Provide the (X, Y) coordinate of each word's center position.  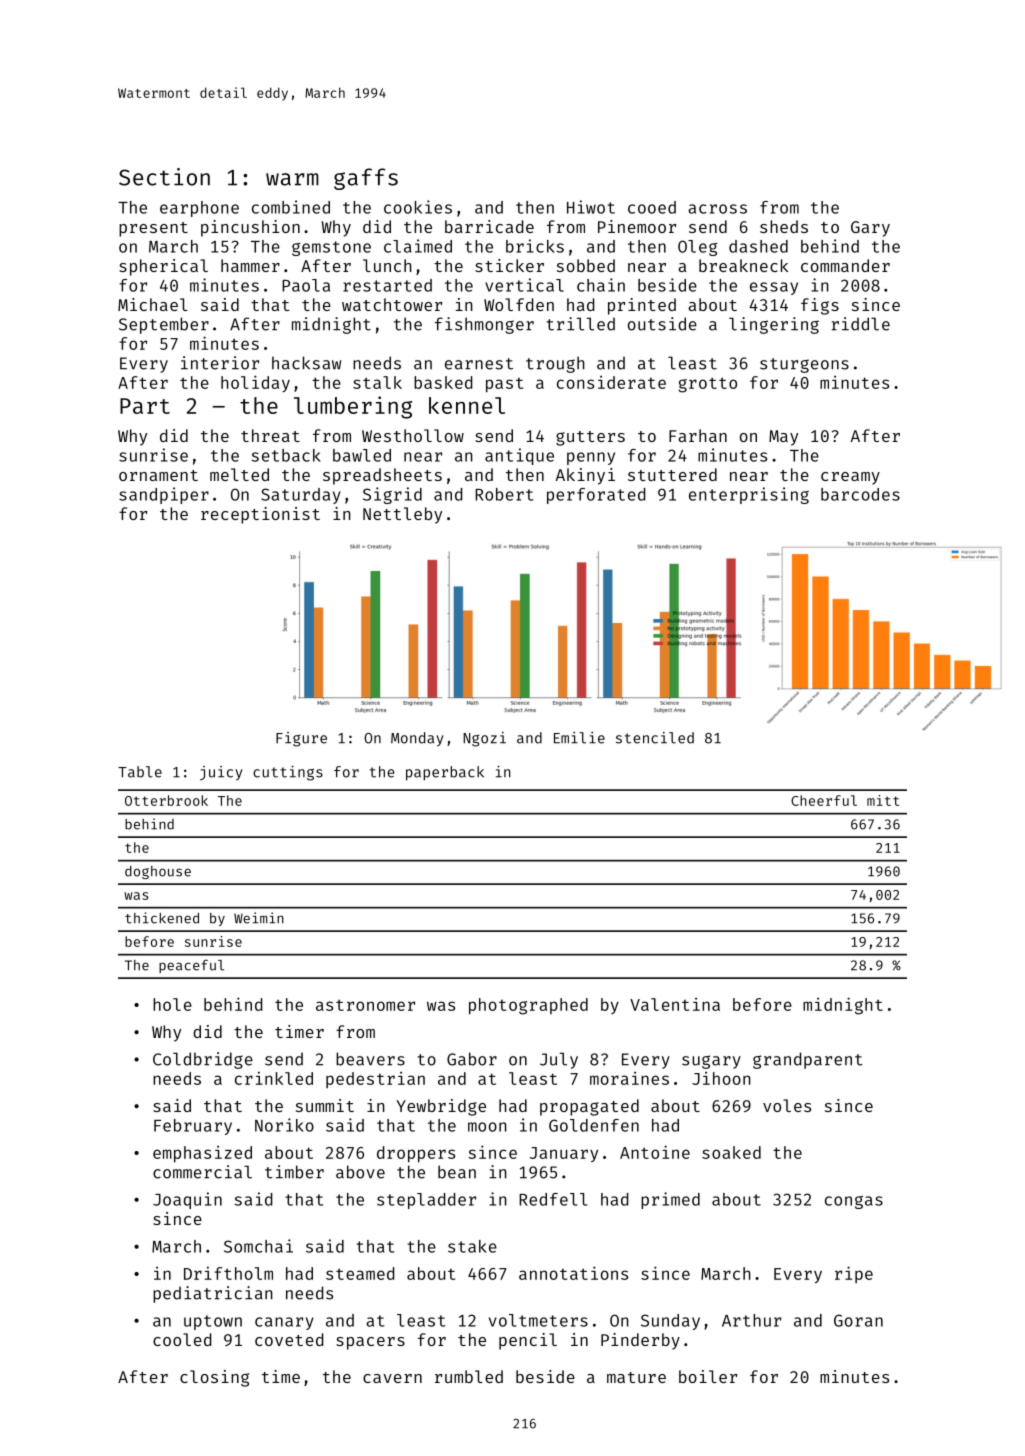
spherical (163, 267)
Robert (504, 494)
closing (214, 1378)
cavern (392, 1378)
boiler (708, 1376)
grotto (708, 385)
